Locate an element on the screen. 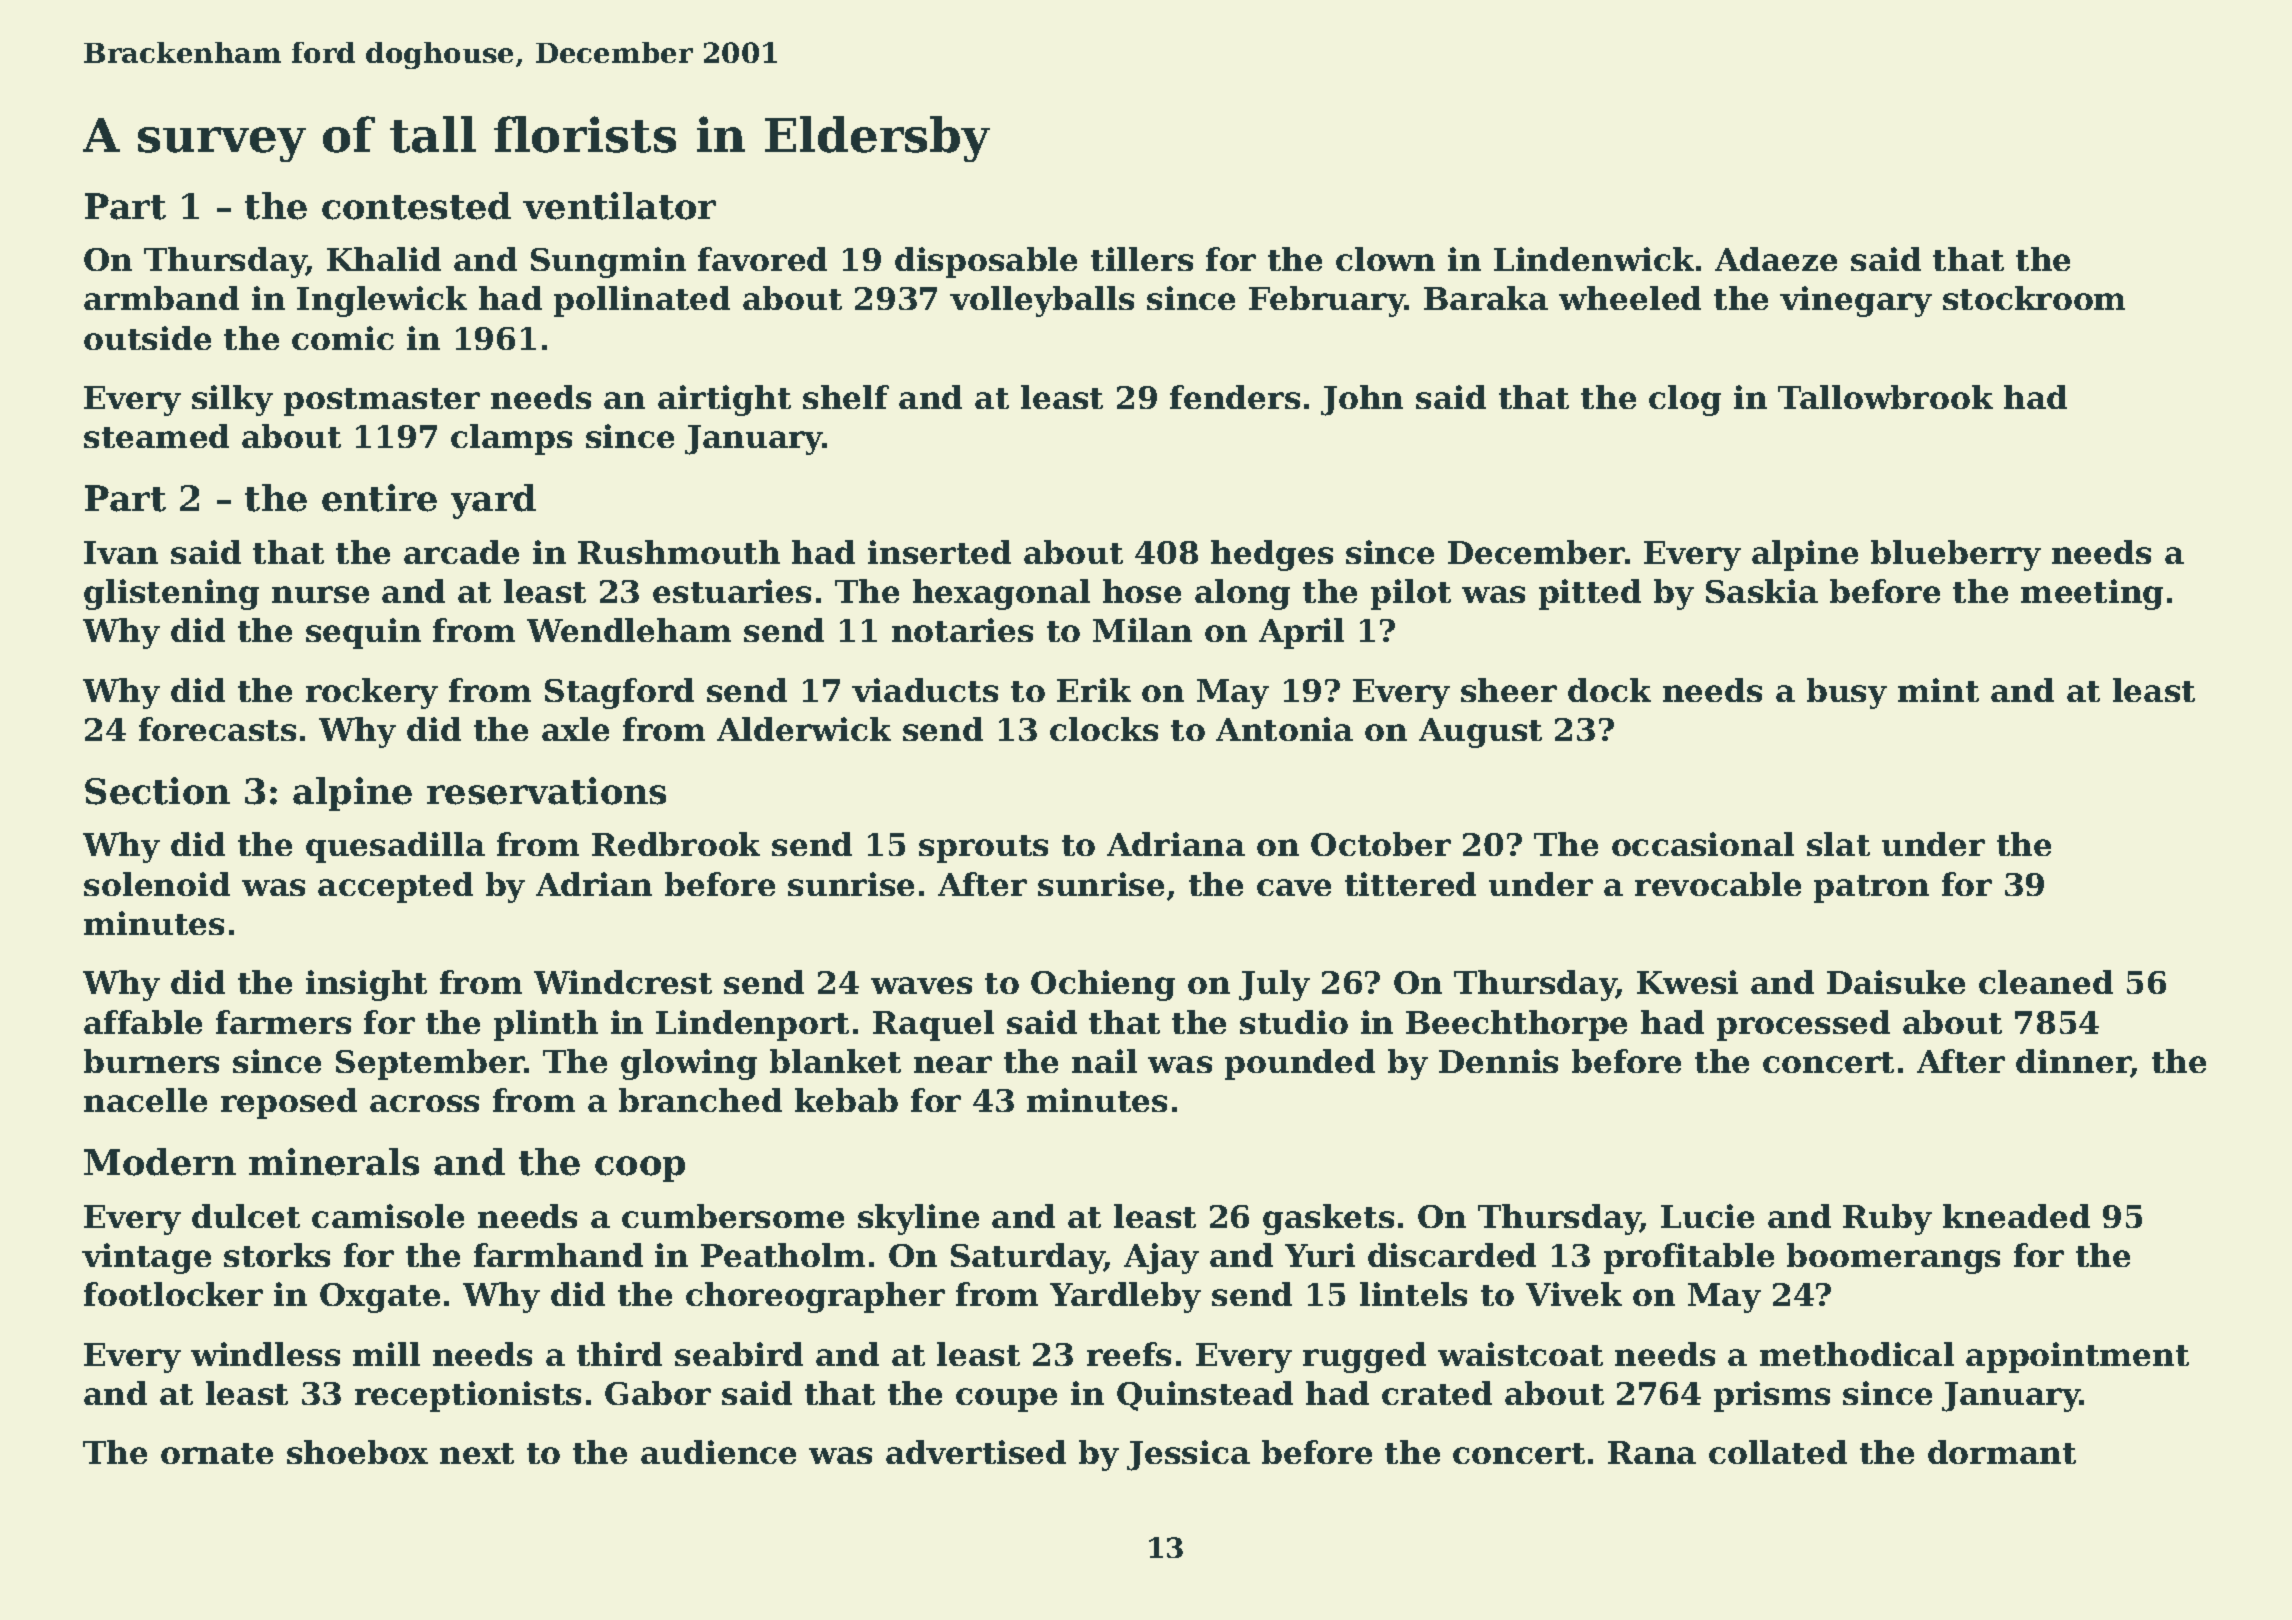  receptionists is located at coordinates (468, 1396).
